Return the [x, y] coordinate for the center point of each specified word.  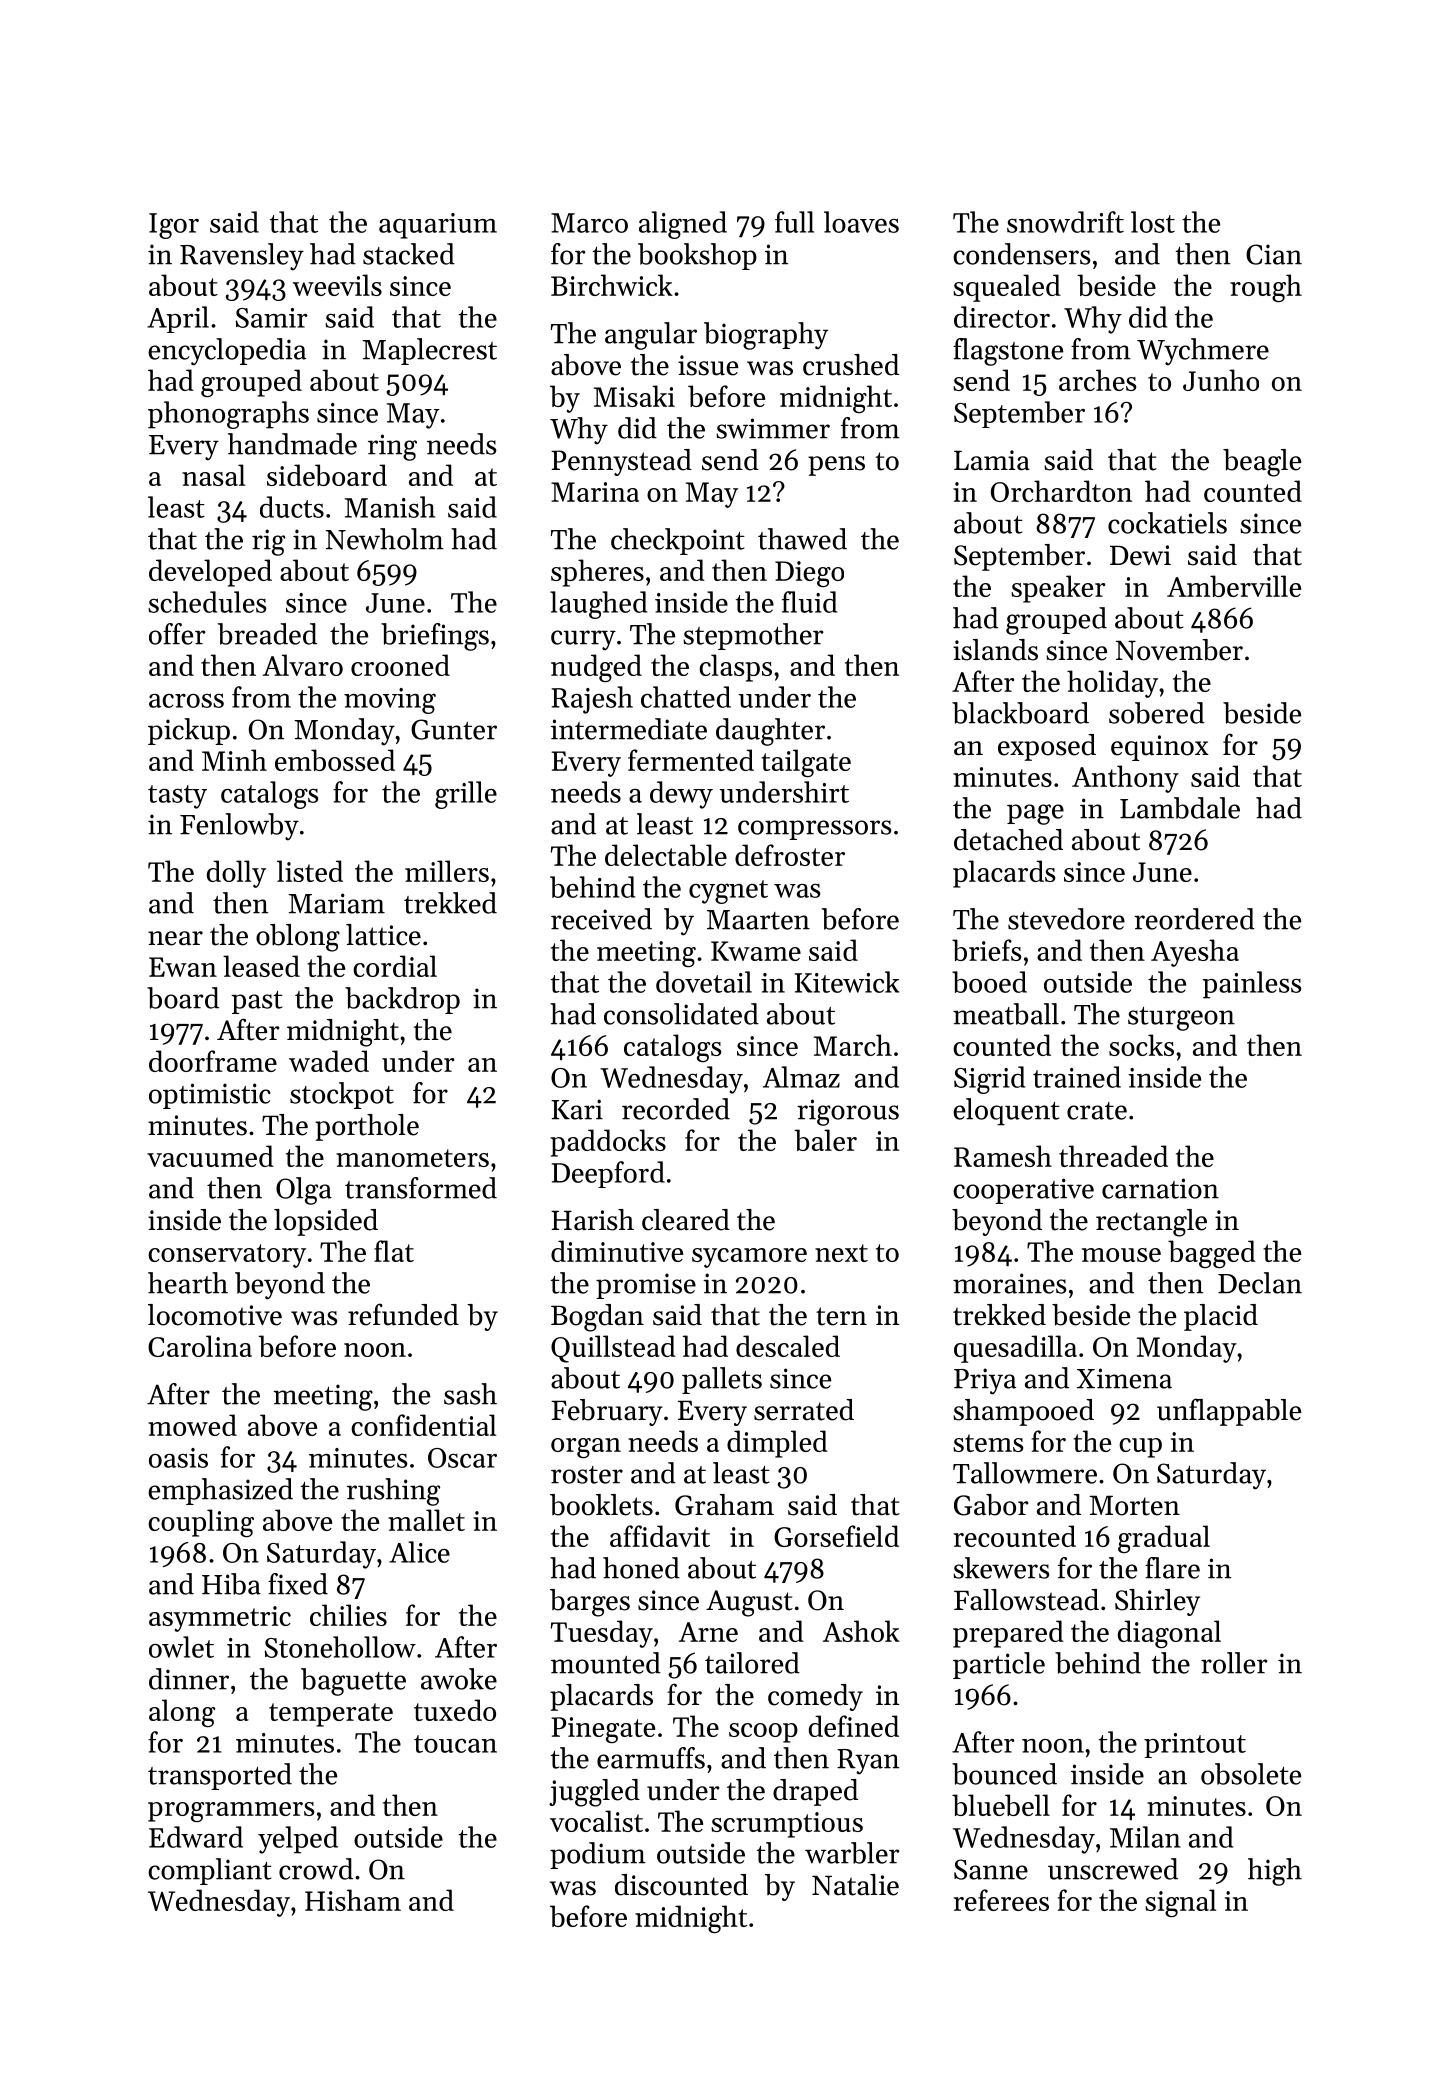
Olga [304, 1191]
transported [220, 1776]
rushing [393, 1492]
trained [1077, 1077]
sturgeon [1181, 1019]
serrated [804, 1410]
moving [390, 701]
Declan [1260, 1283]
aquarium [438, 226]
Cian [1274, 254]
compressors [815, 830]
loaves [861, 222]
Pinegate [603, 1730]
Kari [577, 1109]
